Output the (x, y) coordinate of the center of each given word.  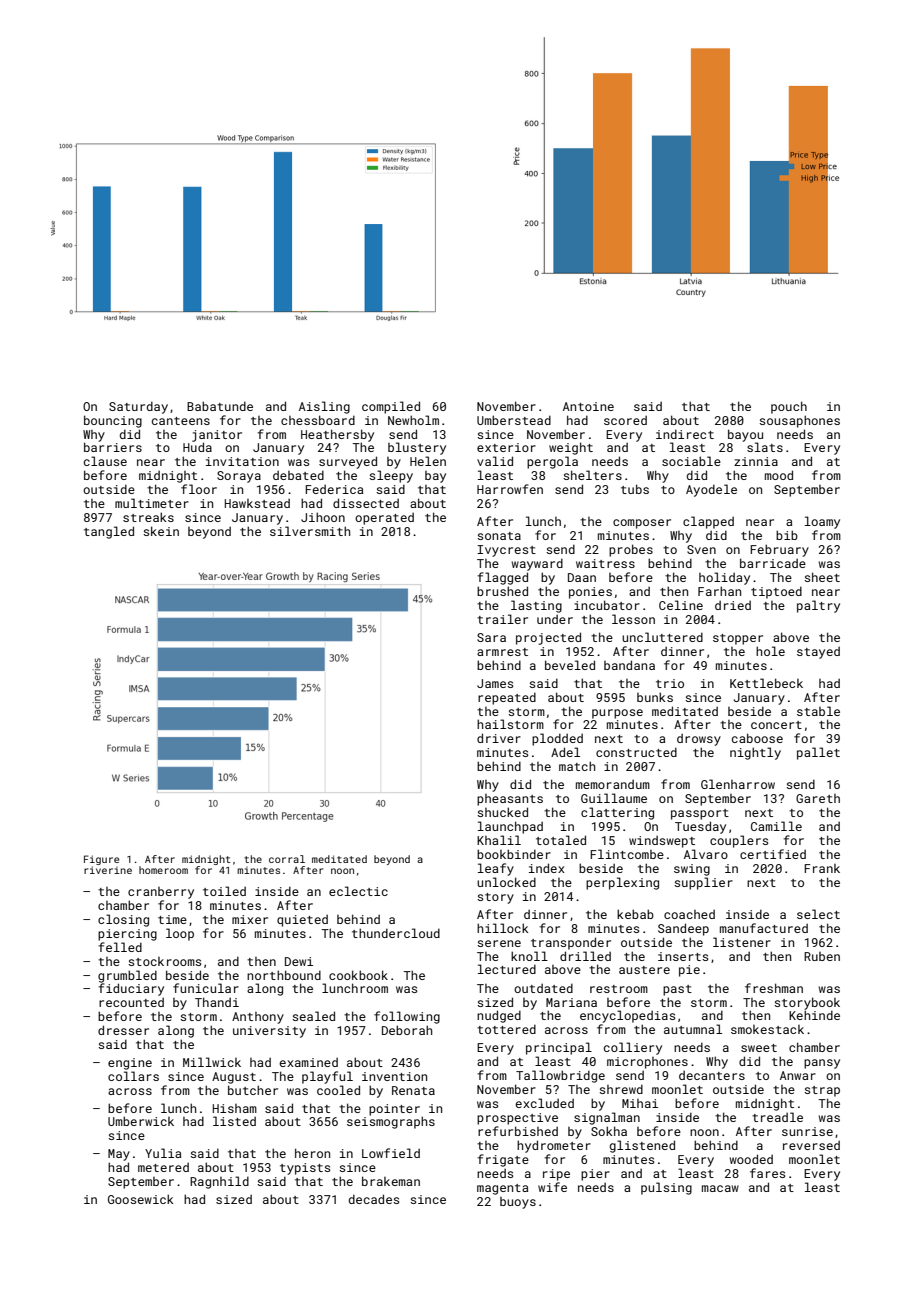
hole (770, 651)
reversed (811, 1145)
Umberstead (514, 420)
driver (499, 738)
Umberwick (141, 1121)
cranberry (161, 893)
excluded (544, 1103)
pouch (789, 407)
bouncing (113, 421)
